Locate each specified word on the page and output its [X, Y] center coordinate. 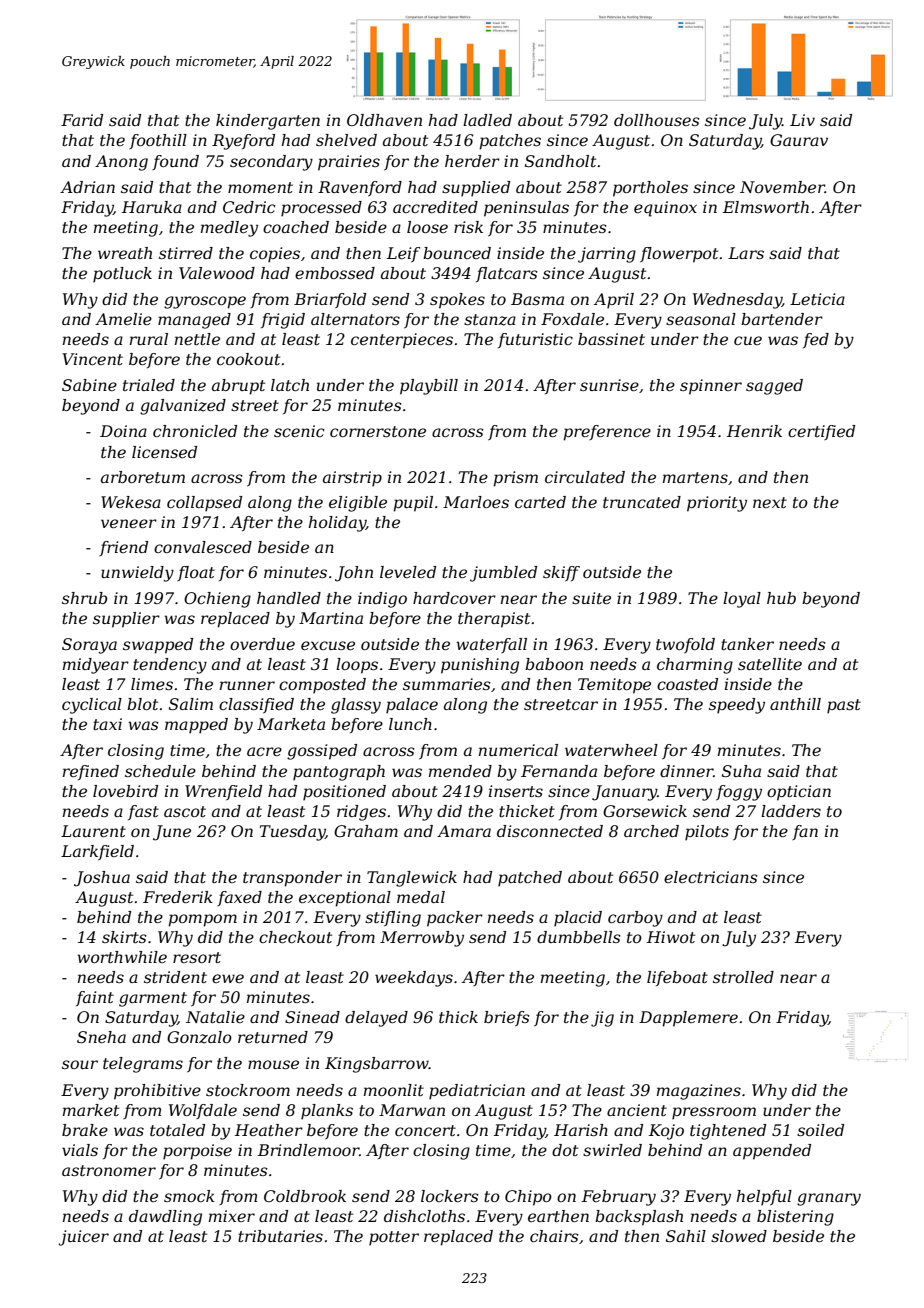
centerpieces [402, 341]
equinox [665, 209]
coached [296, 227]
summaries [447, 684]
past [844, 706]
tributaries [280, 1236]
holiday [337, 524]
